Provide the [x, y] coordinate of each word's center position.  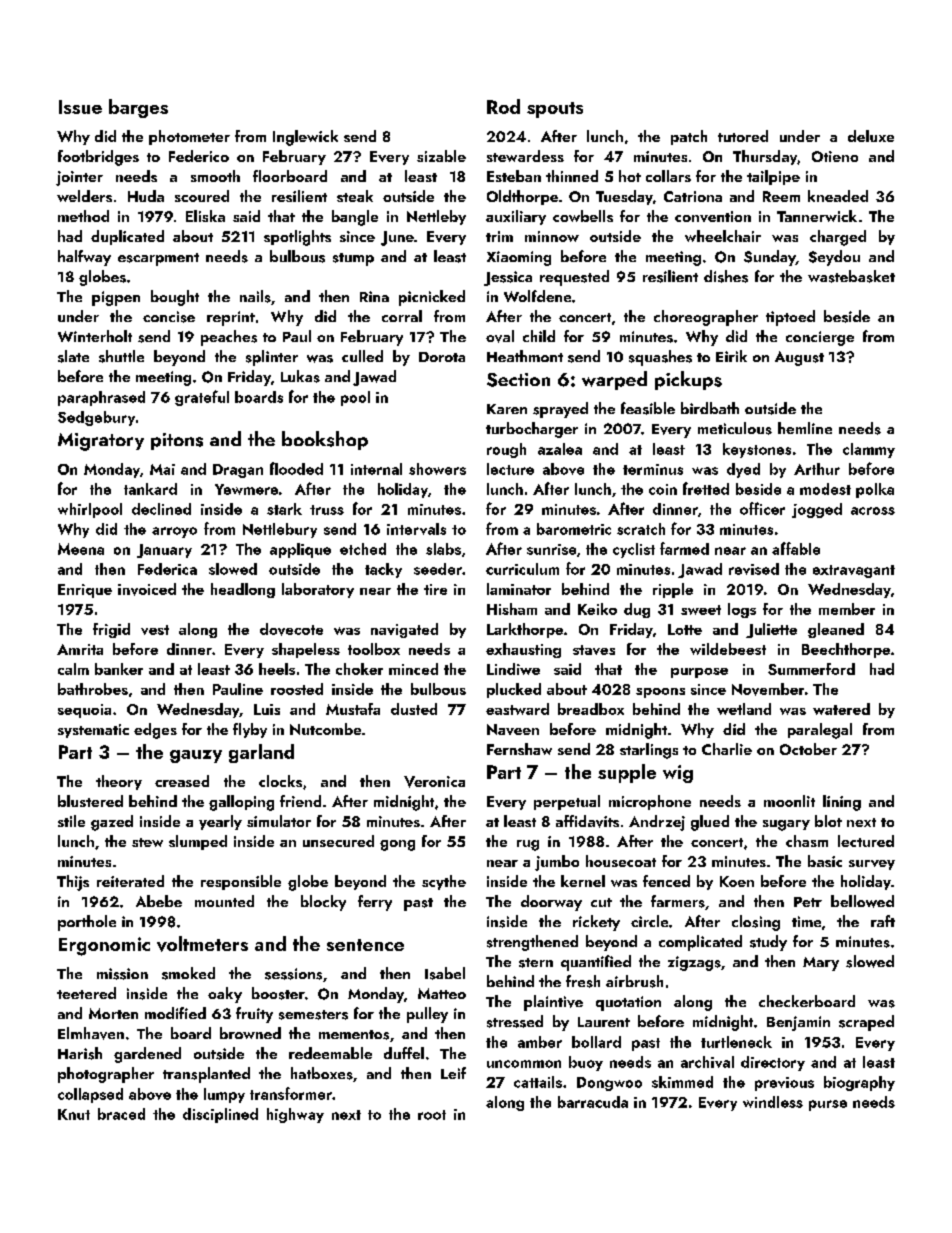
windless [773, 1102]
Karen [507, 409]
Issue [80, 107]
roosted [297, 689]
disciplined [220, 1115]
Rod [503, 106]
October [808, 749]
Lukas [300, 376]
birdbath [710, 408]
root [432, 1115]
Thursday [765, 157]
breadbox [591, 709]
